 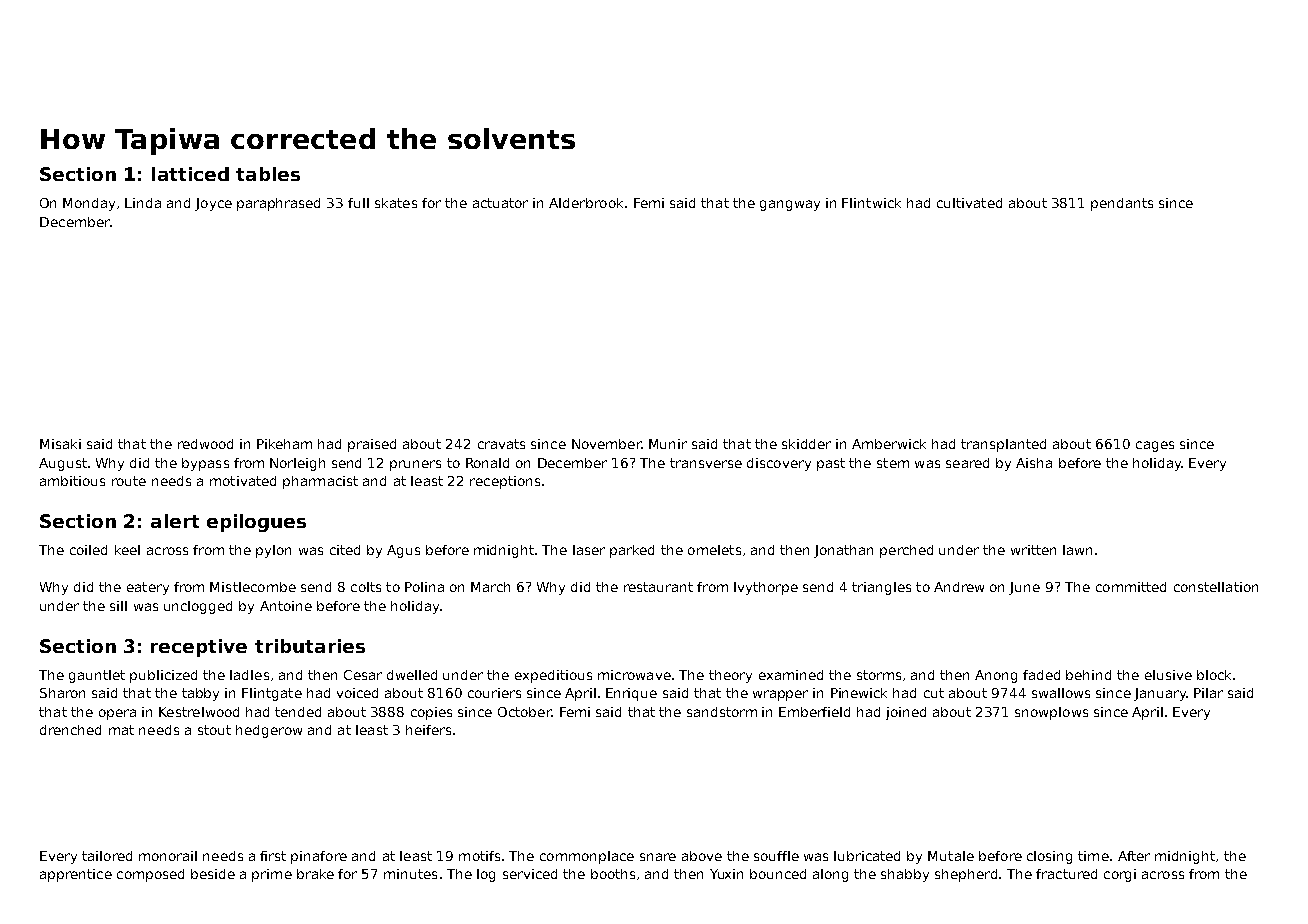 What do you see at coordinates (76, 875) in the screenshot?
I see `apprentice` at bounding box center [76, 875].
